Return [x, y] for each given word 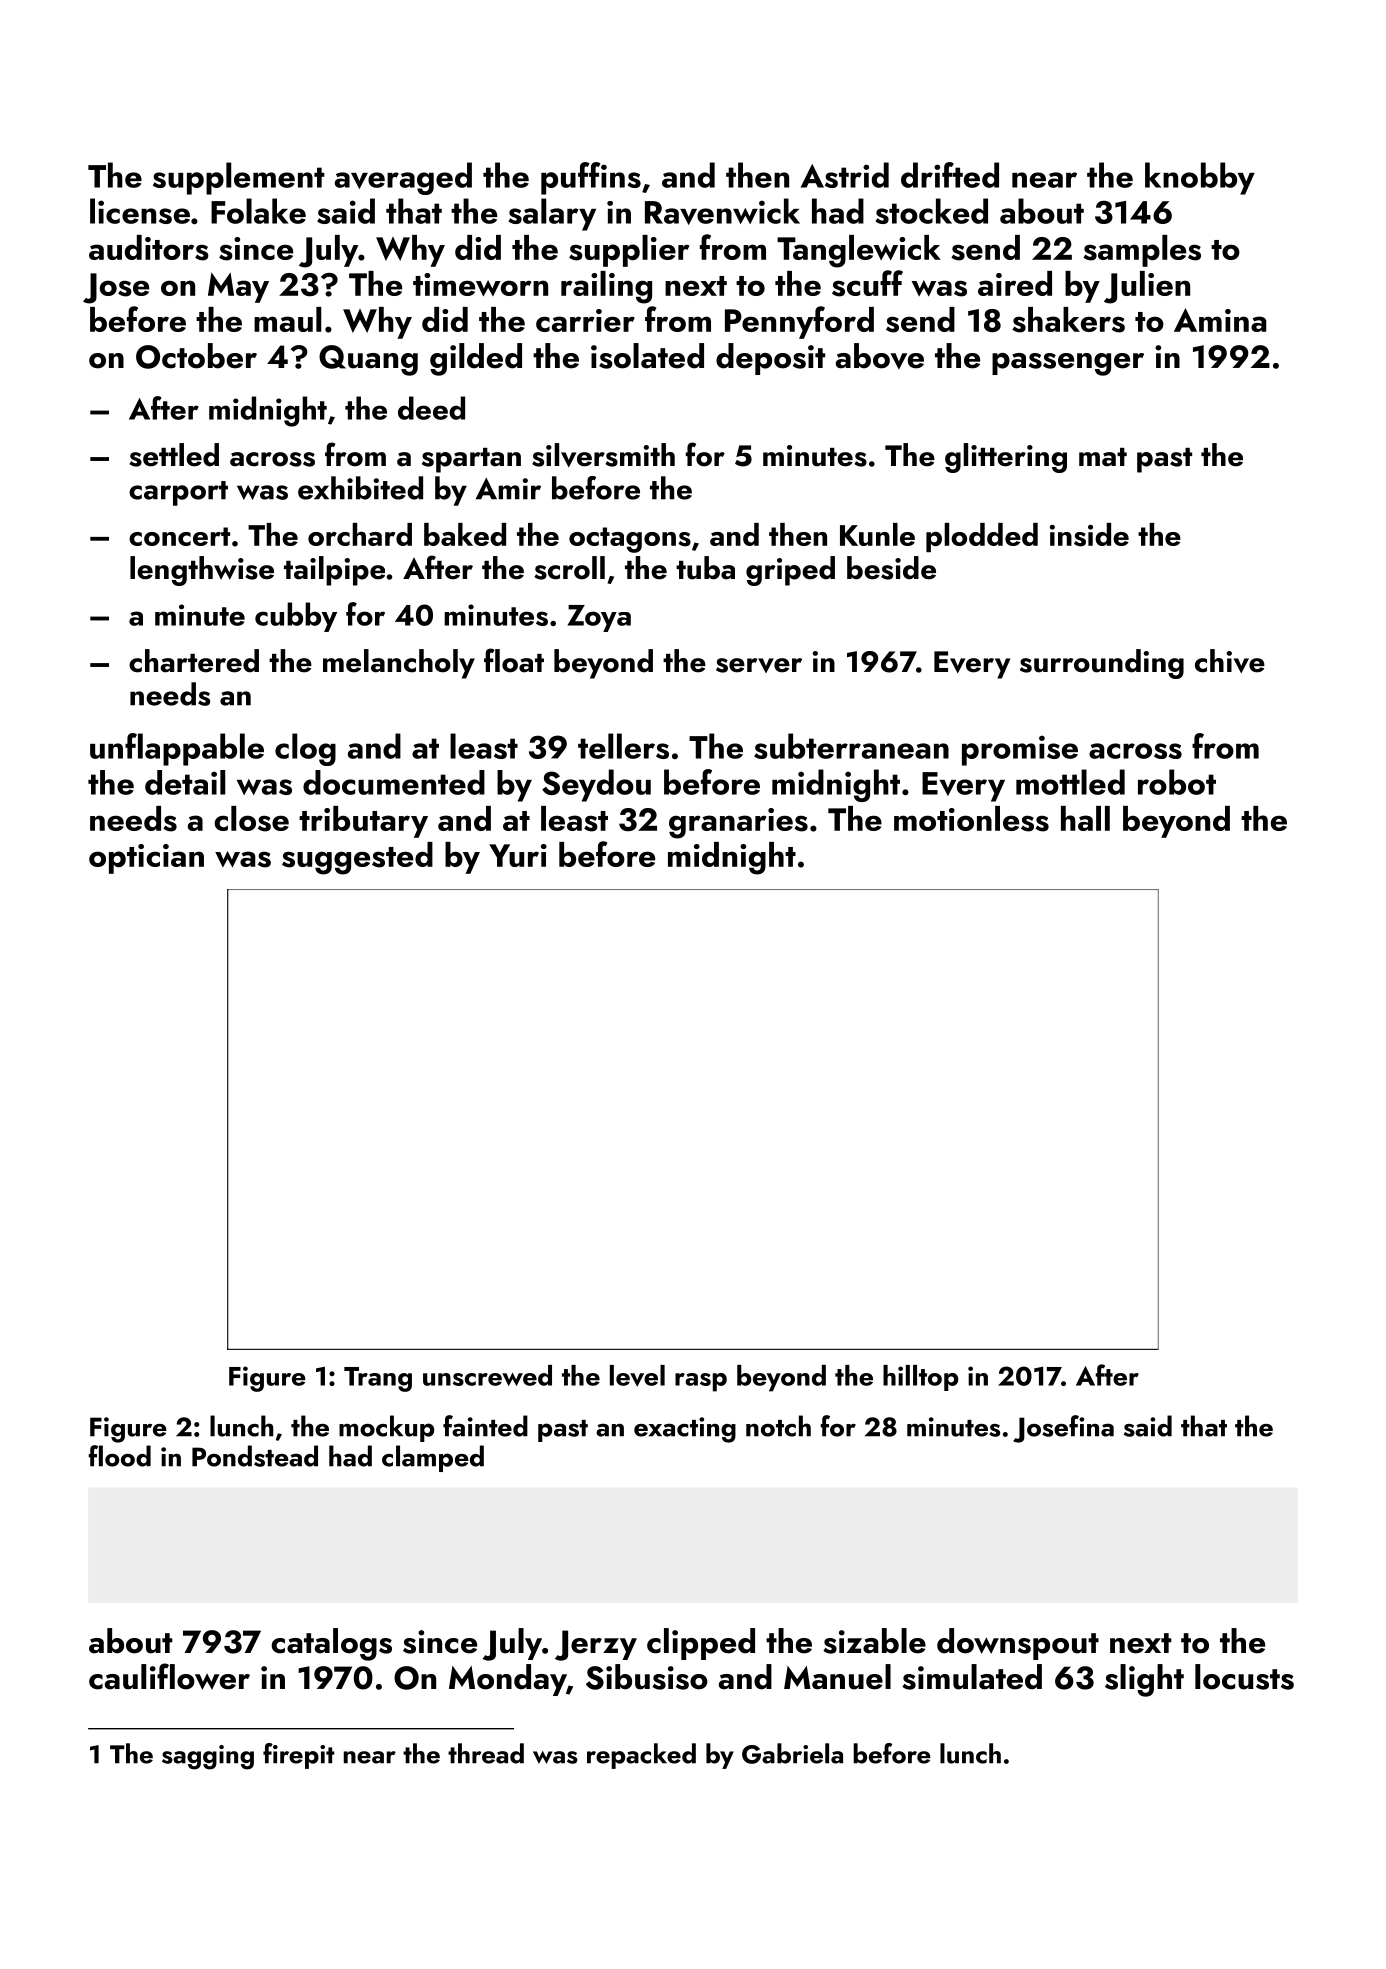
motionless [971, 819]
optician [146, 859]
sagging [208, 1757]
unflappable [177, 749]
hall [1085, 818]
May [238, 288]
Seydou [596, 785]
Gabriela [792, 1753]
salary [552, 214]
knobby [1200, 178]
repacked [641, 1756]
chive [1230, 661]
